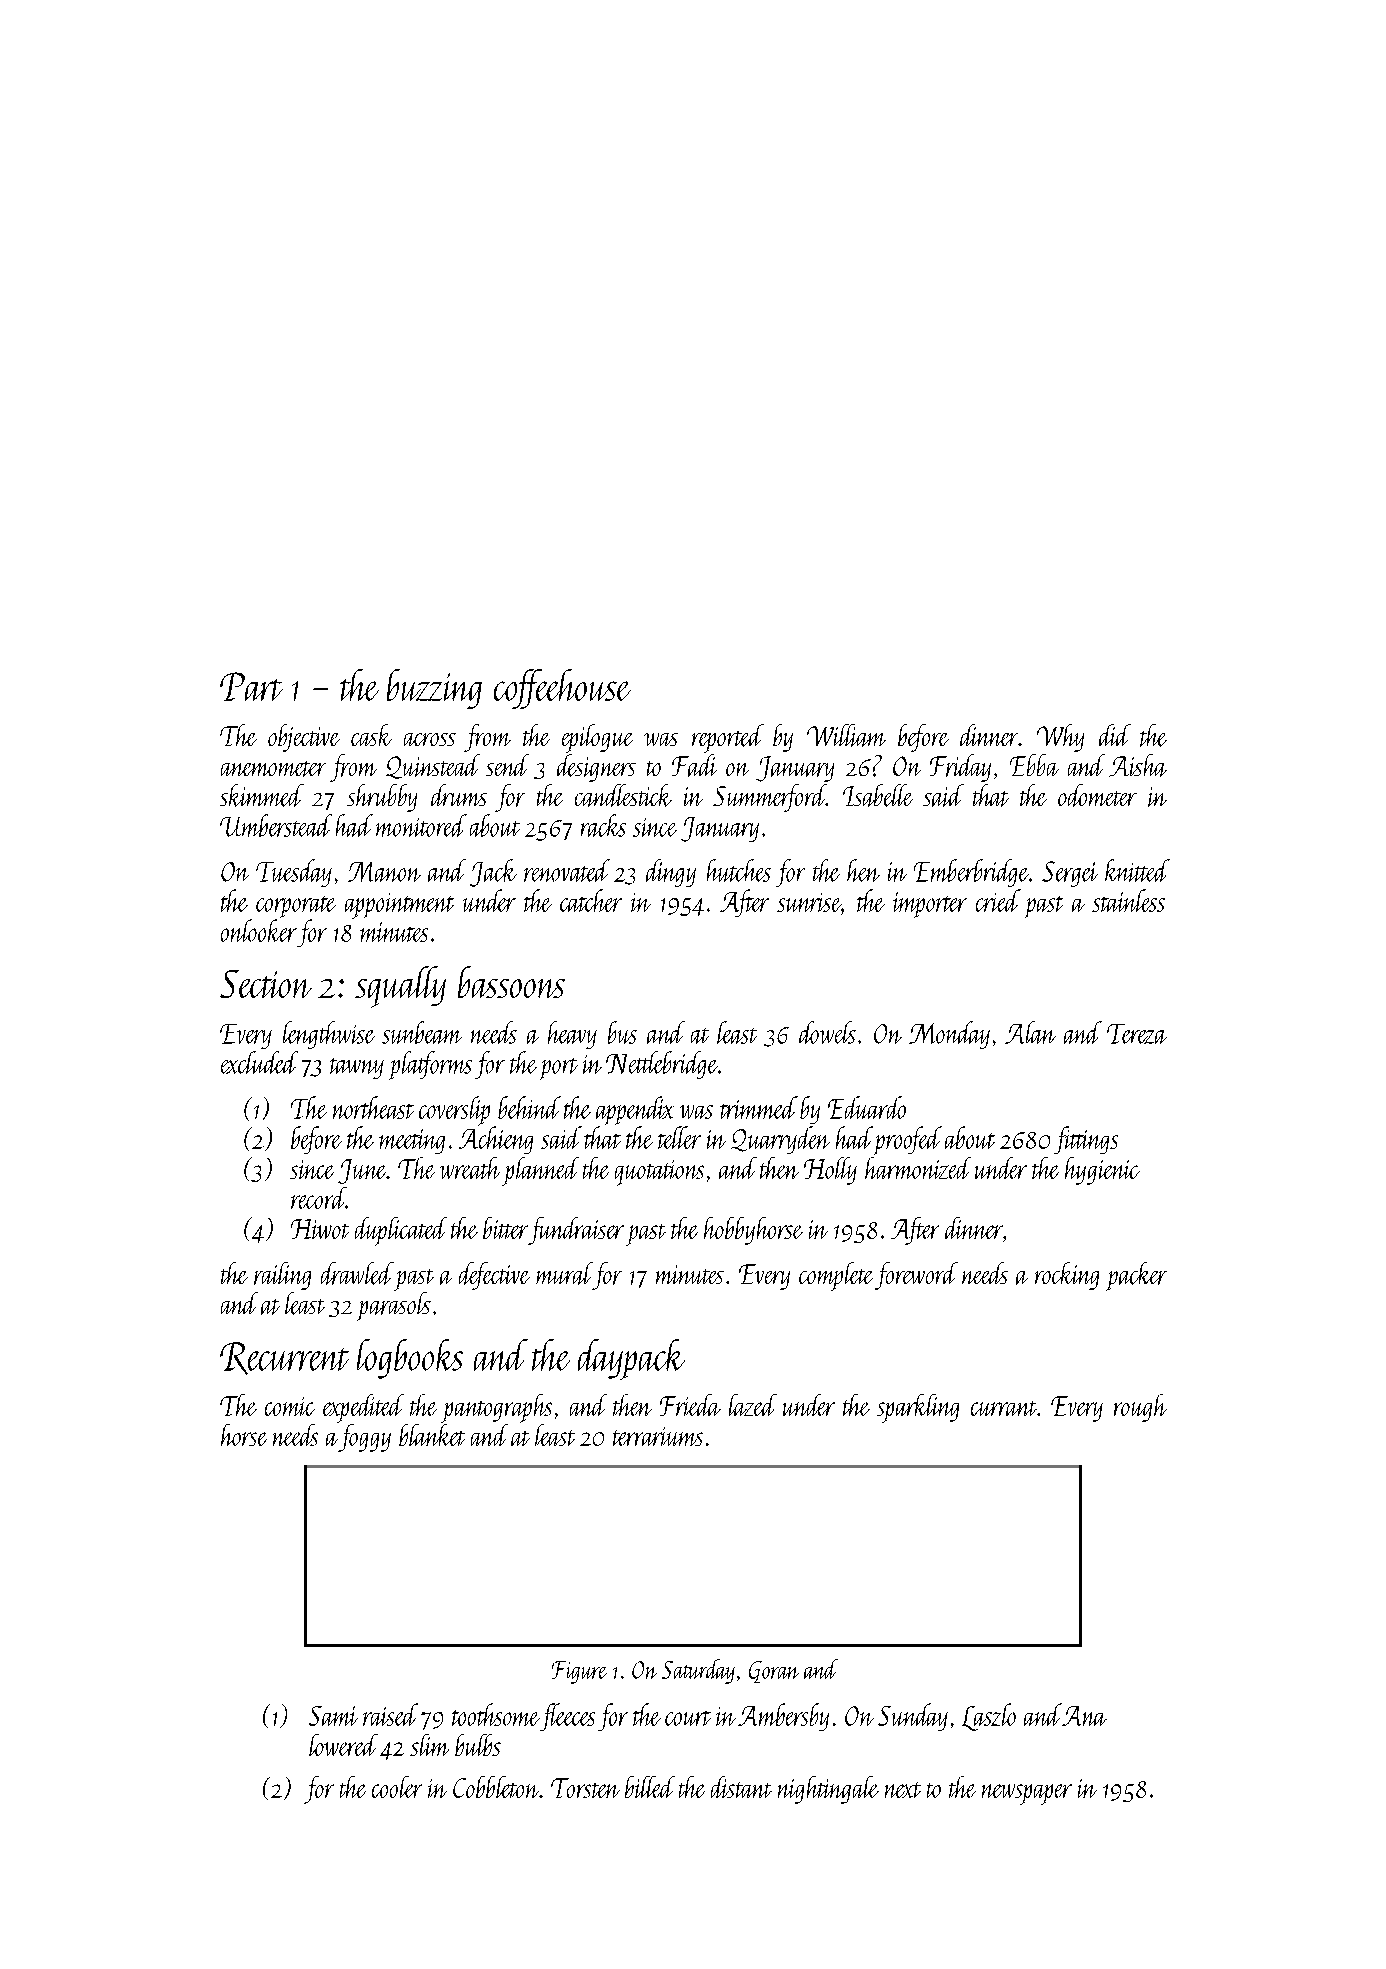  Describe the element at coordinates (1084, 1716) in the screenshot. I see `Ana` at that location.
